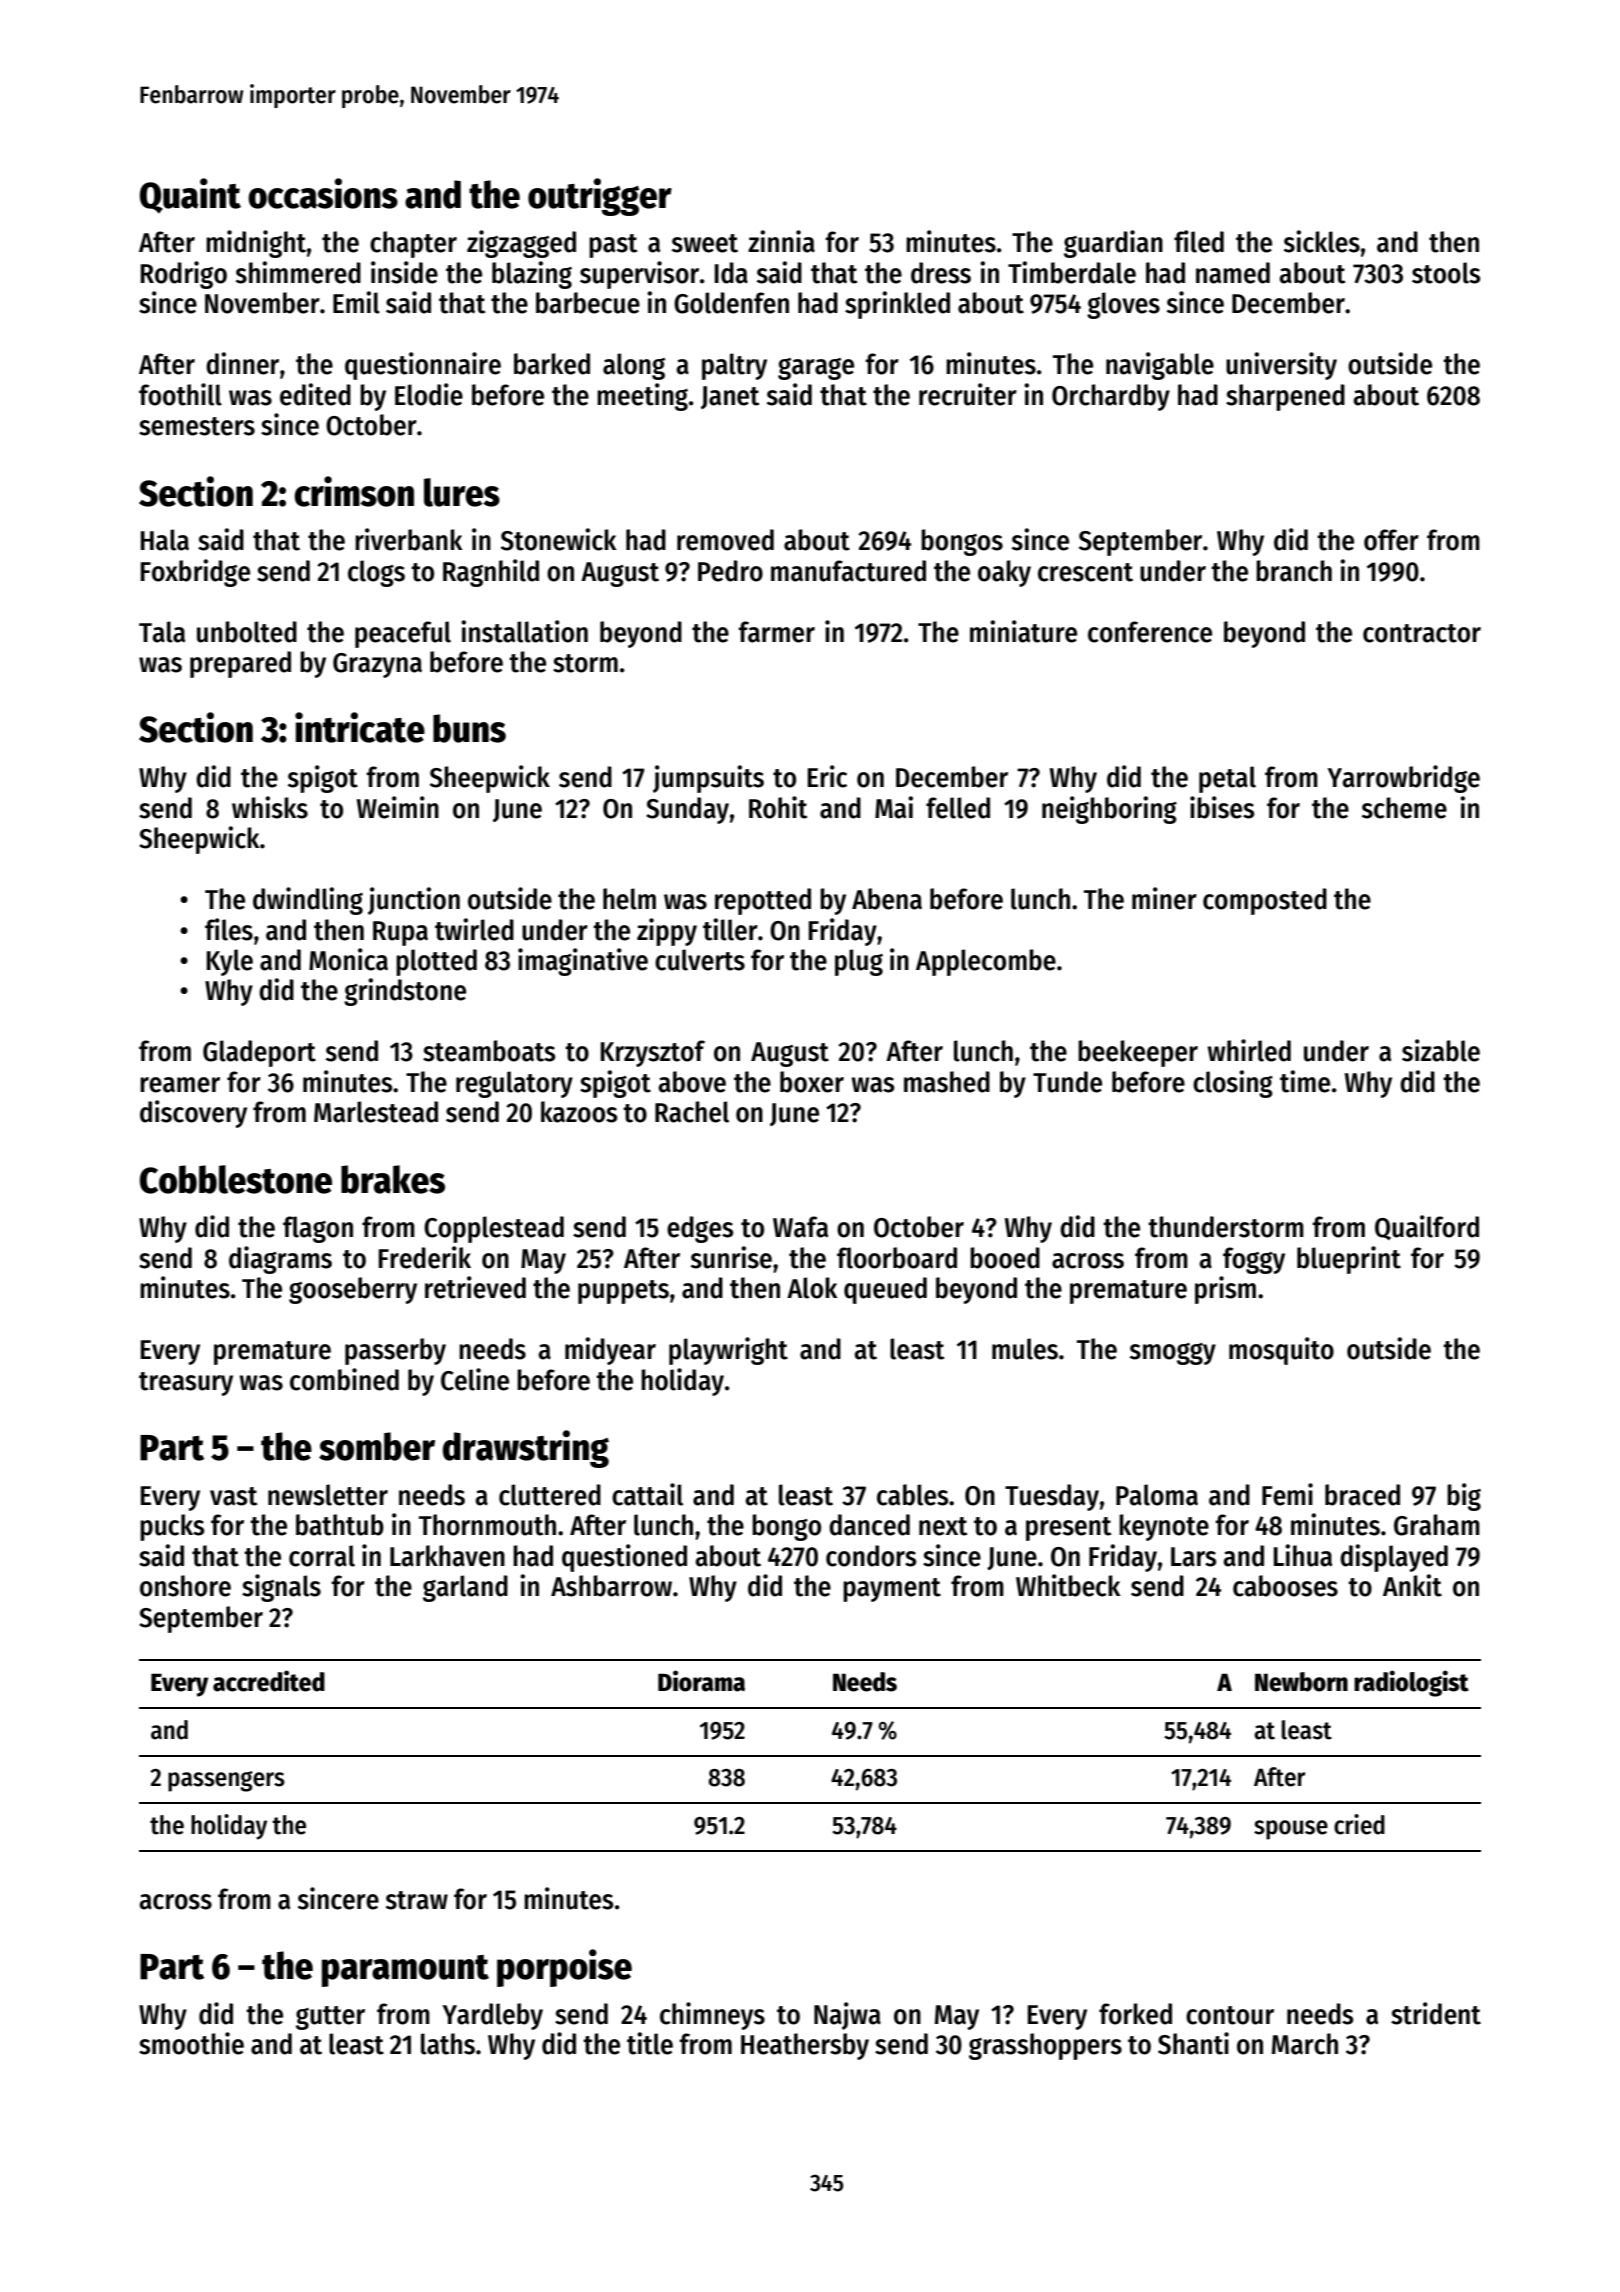  I want to click on smoothie, so click(191, 2043).
